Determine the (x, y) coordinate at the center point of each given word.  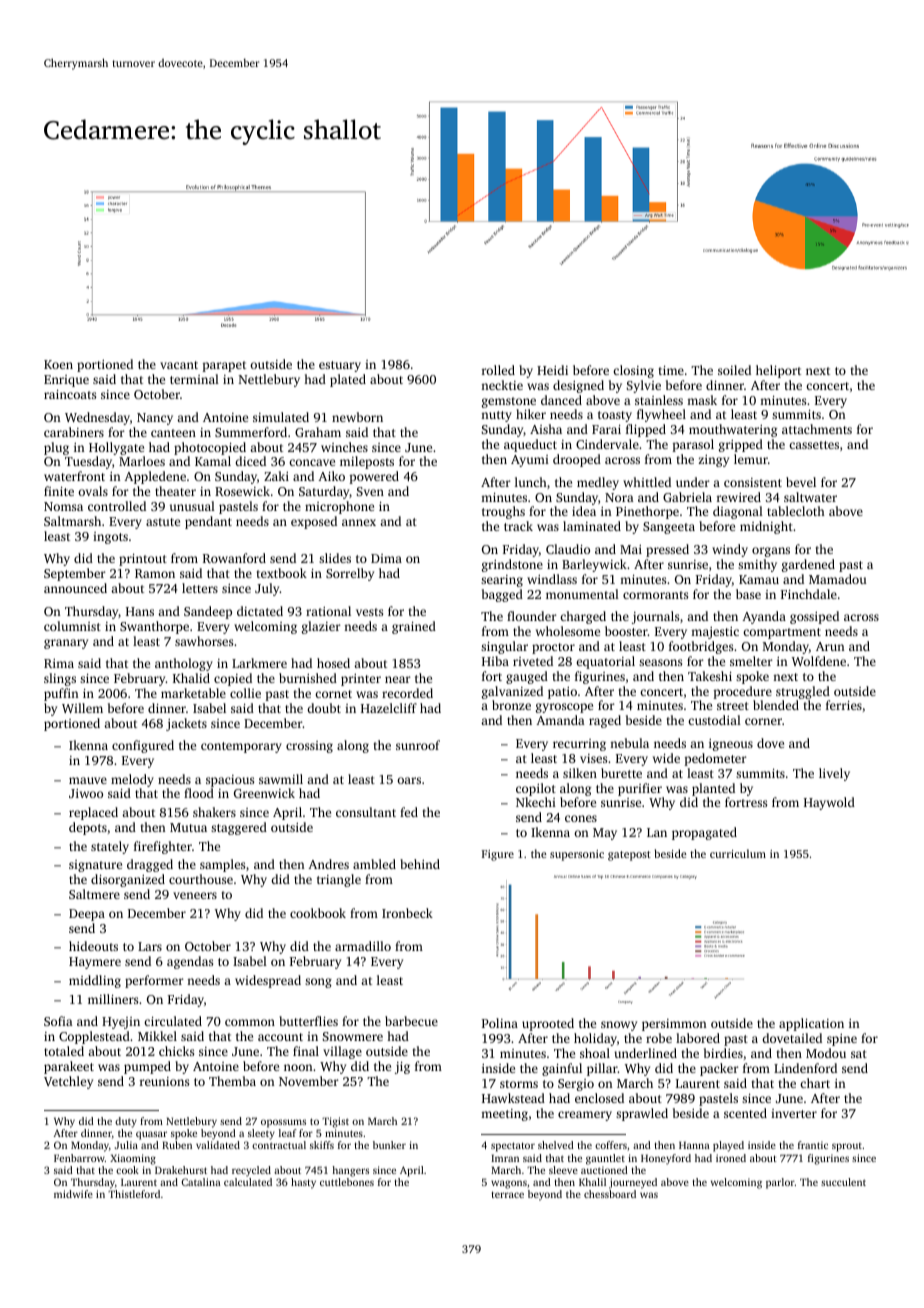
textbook (282, 573)
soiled (734, 370)
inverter (794, 1113)
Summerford (251, 432)
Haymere (95, 963)
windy (730, 550)
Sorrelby (350, 574)
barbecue (411, 1021)
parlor (780, 1183)
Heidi (552, 370)
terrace (508, 1194)
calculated (248, 1182)
